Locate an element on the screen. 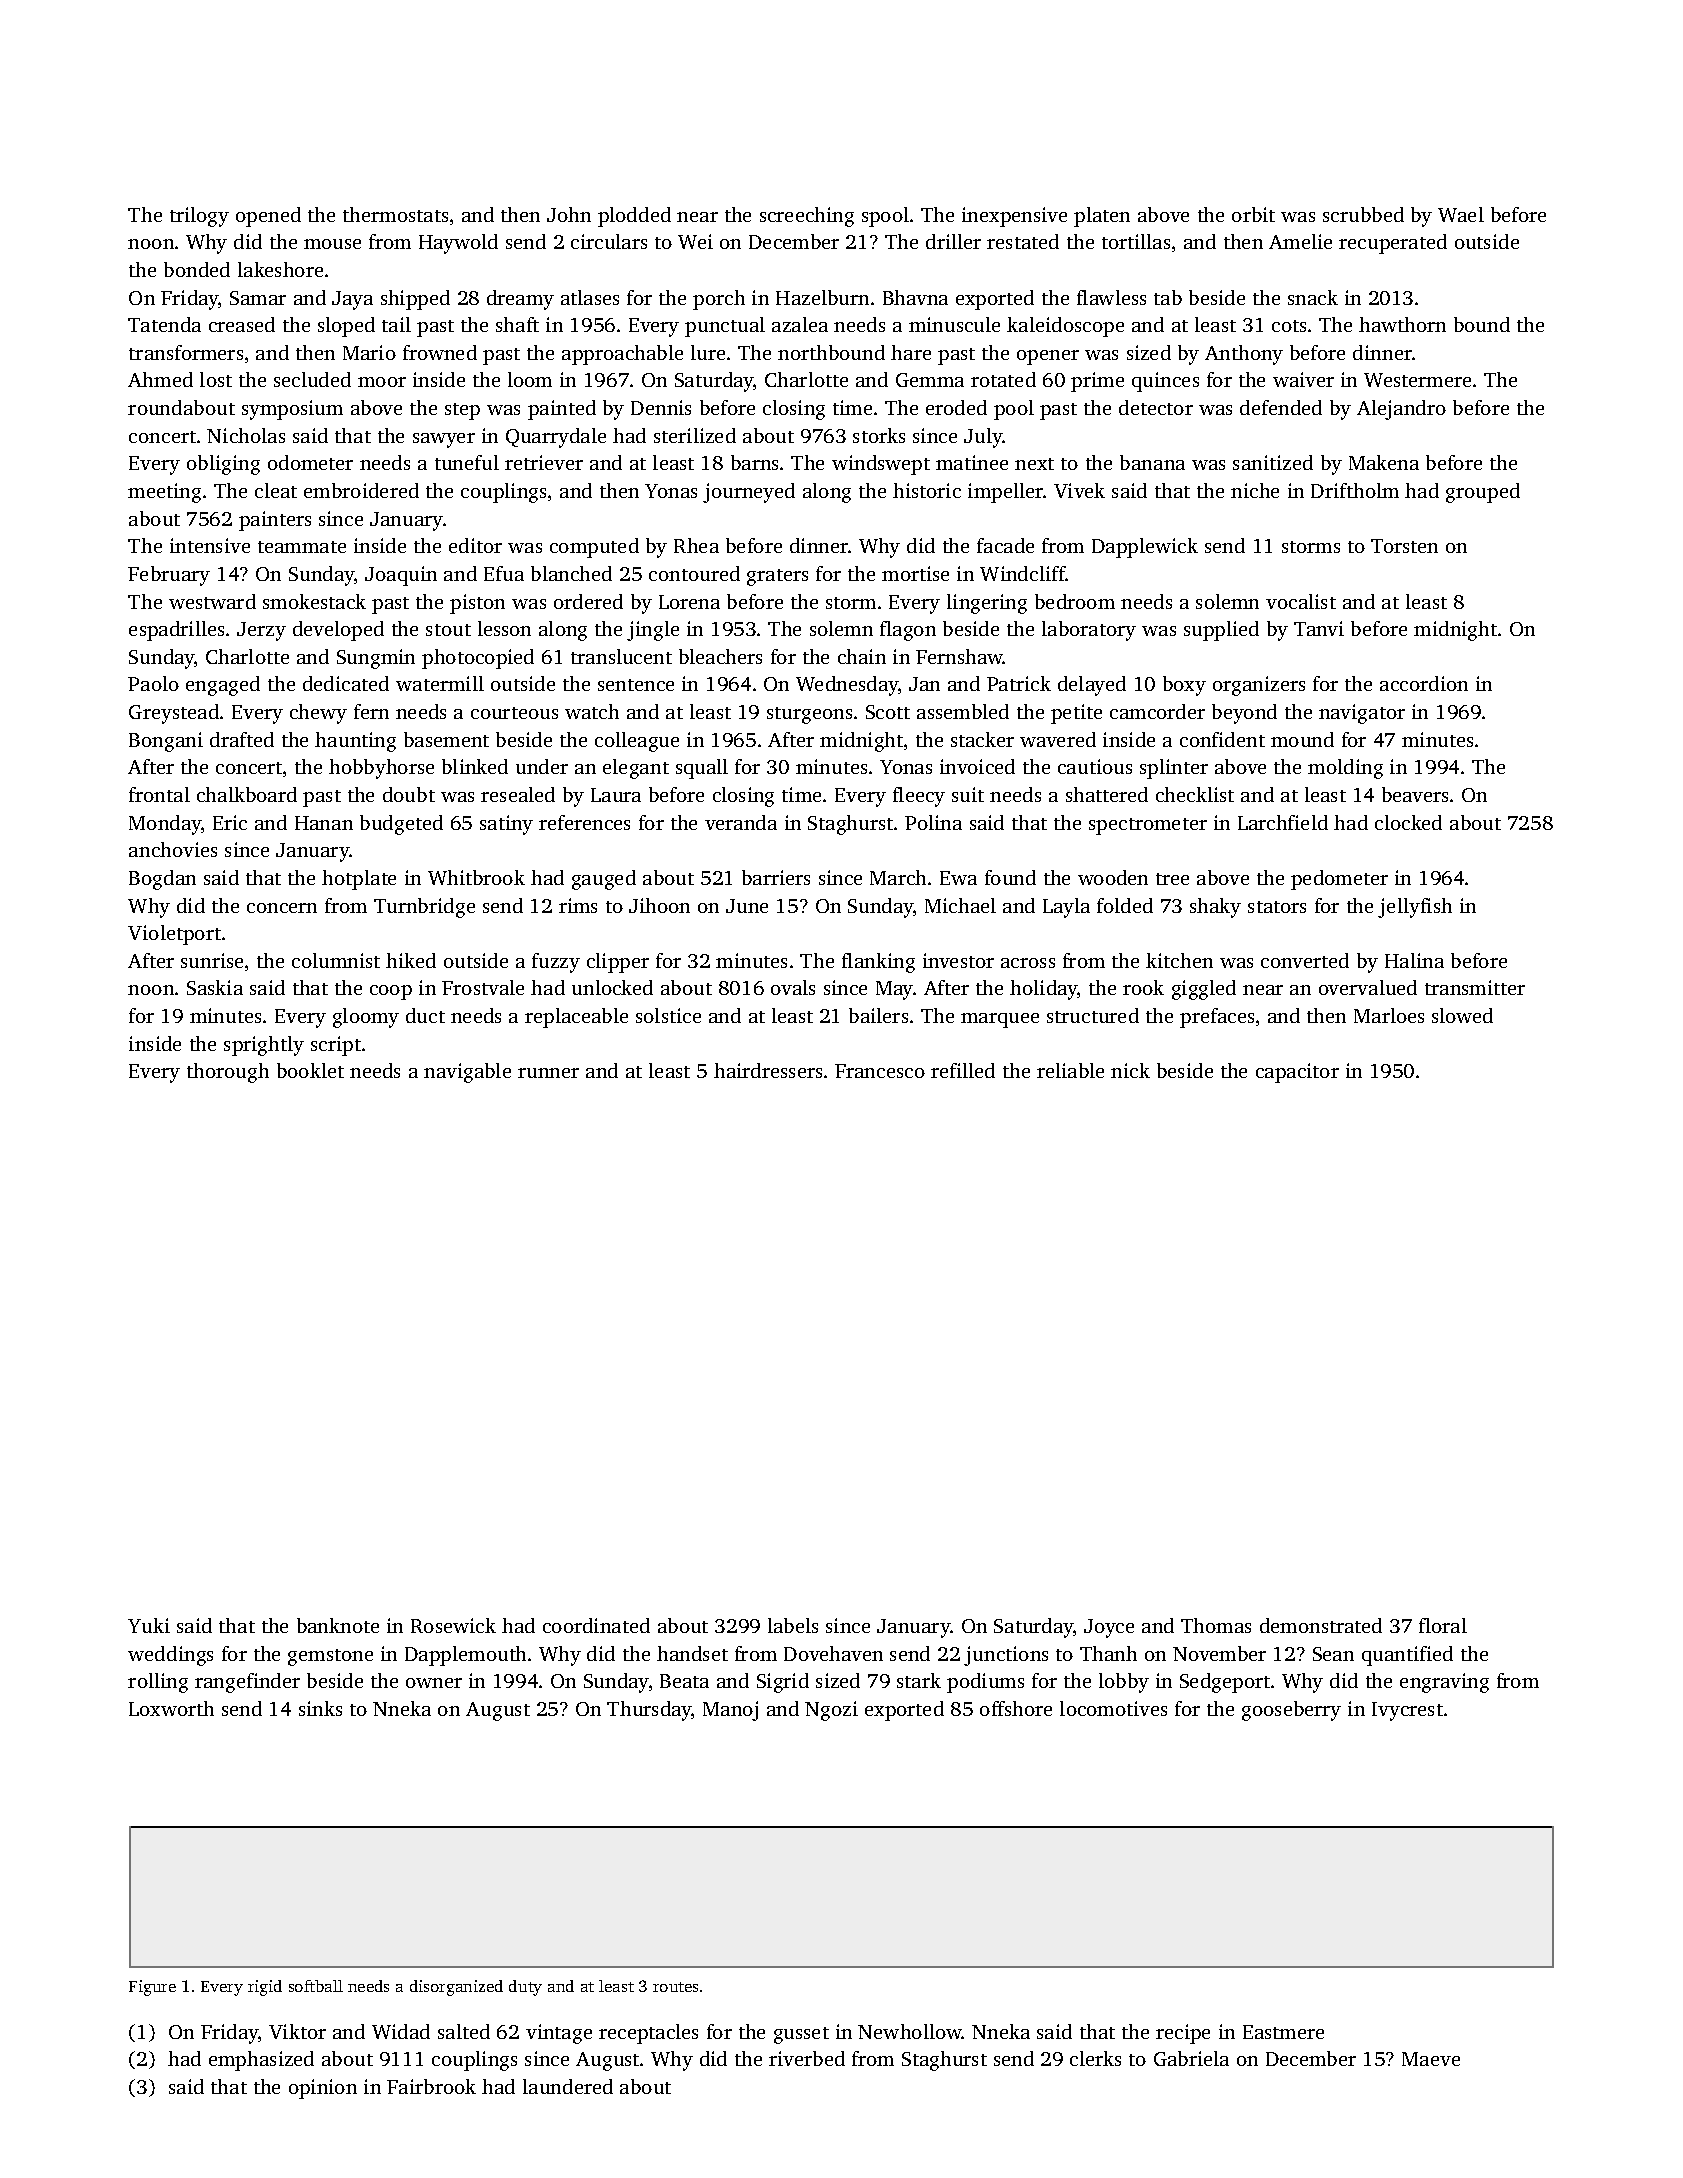 The image size is (1683, 2178). accordion is located at coordinates (1424, 683).
